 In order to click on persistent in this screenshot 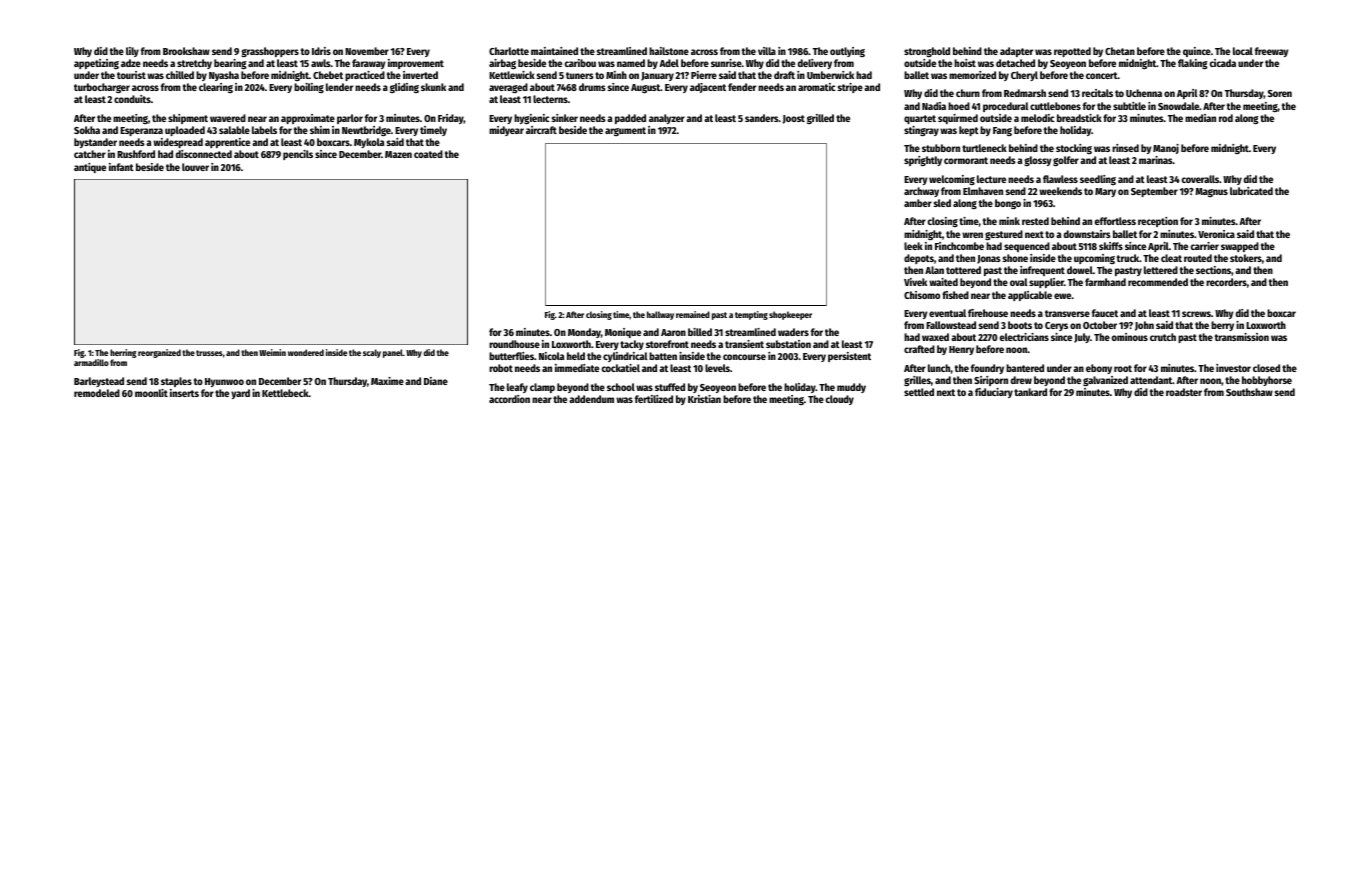, I will do `click(849, 357)`.
